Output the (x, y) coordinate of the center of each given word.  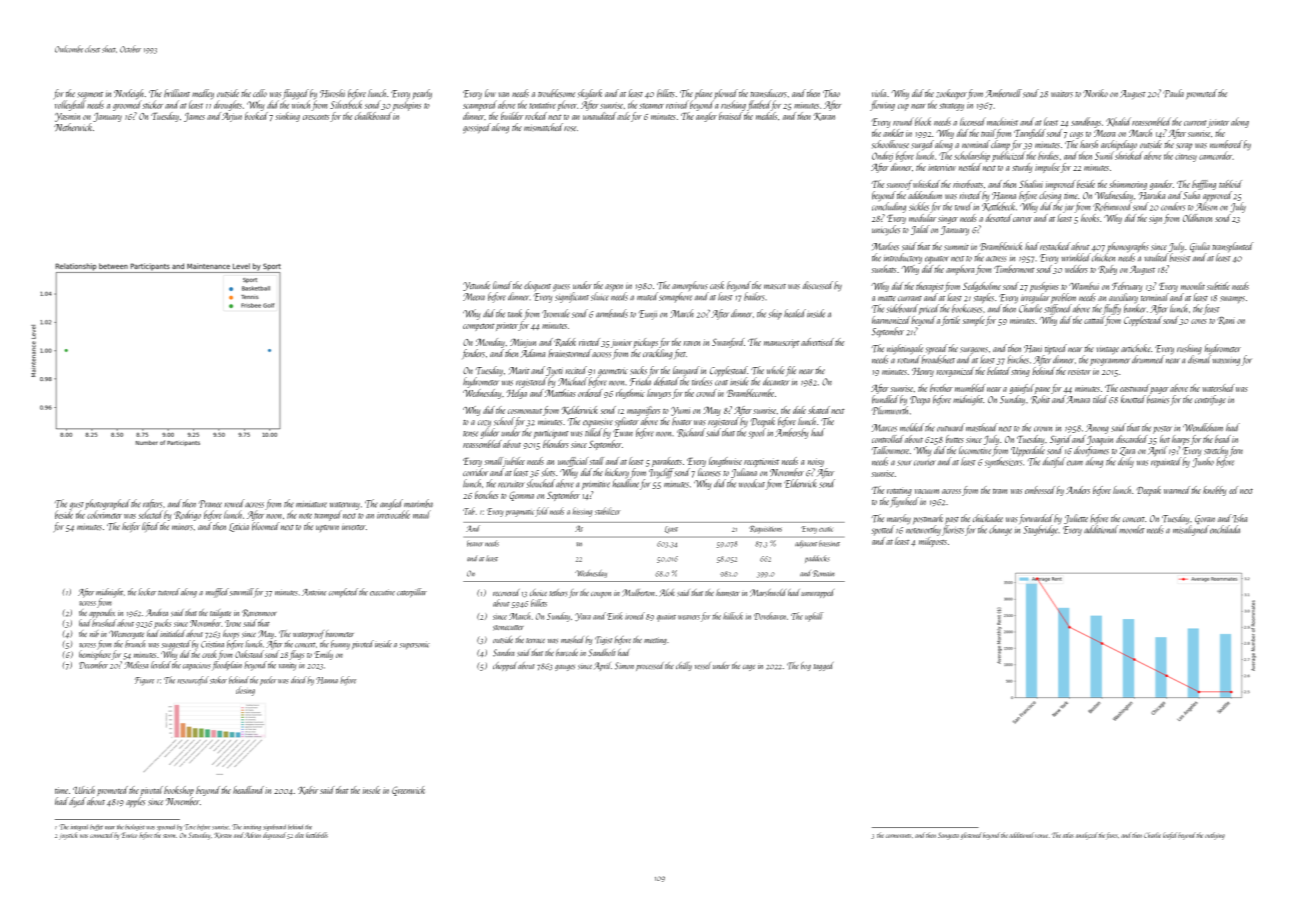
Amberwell (1003, 93)
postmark (928, 519)
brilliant (177, 93)
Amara (1078, 400)
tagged (823, 666)
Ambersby (791, 433)
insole (371, 790)
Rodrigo (187, 515)
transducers (768, 93)
